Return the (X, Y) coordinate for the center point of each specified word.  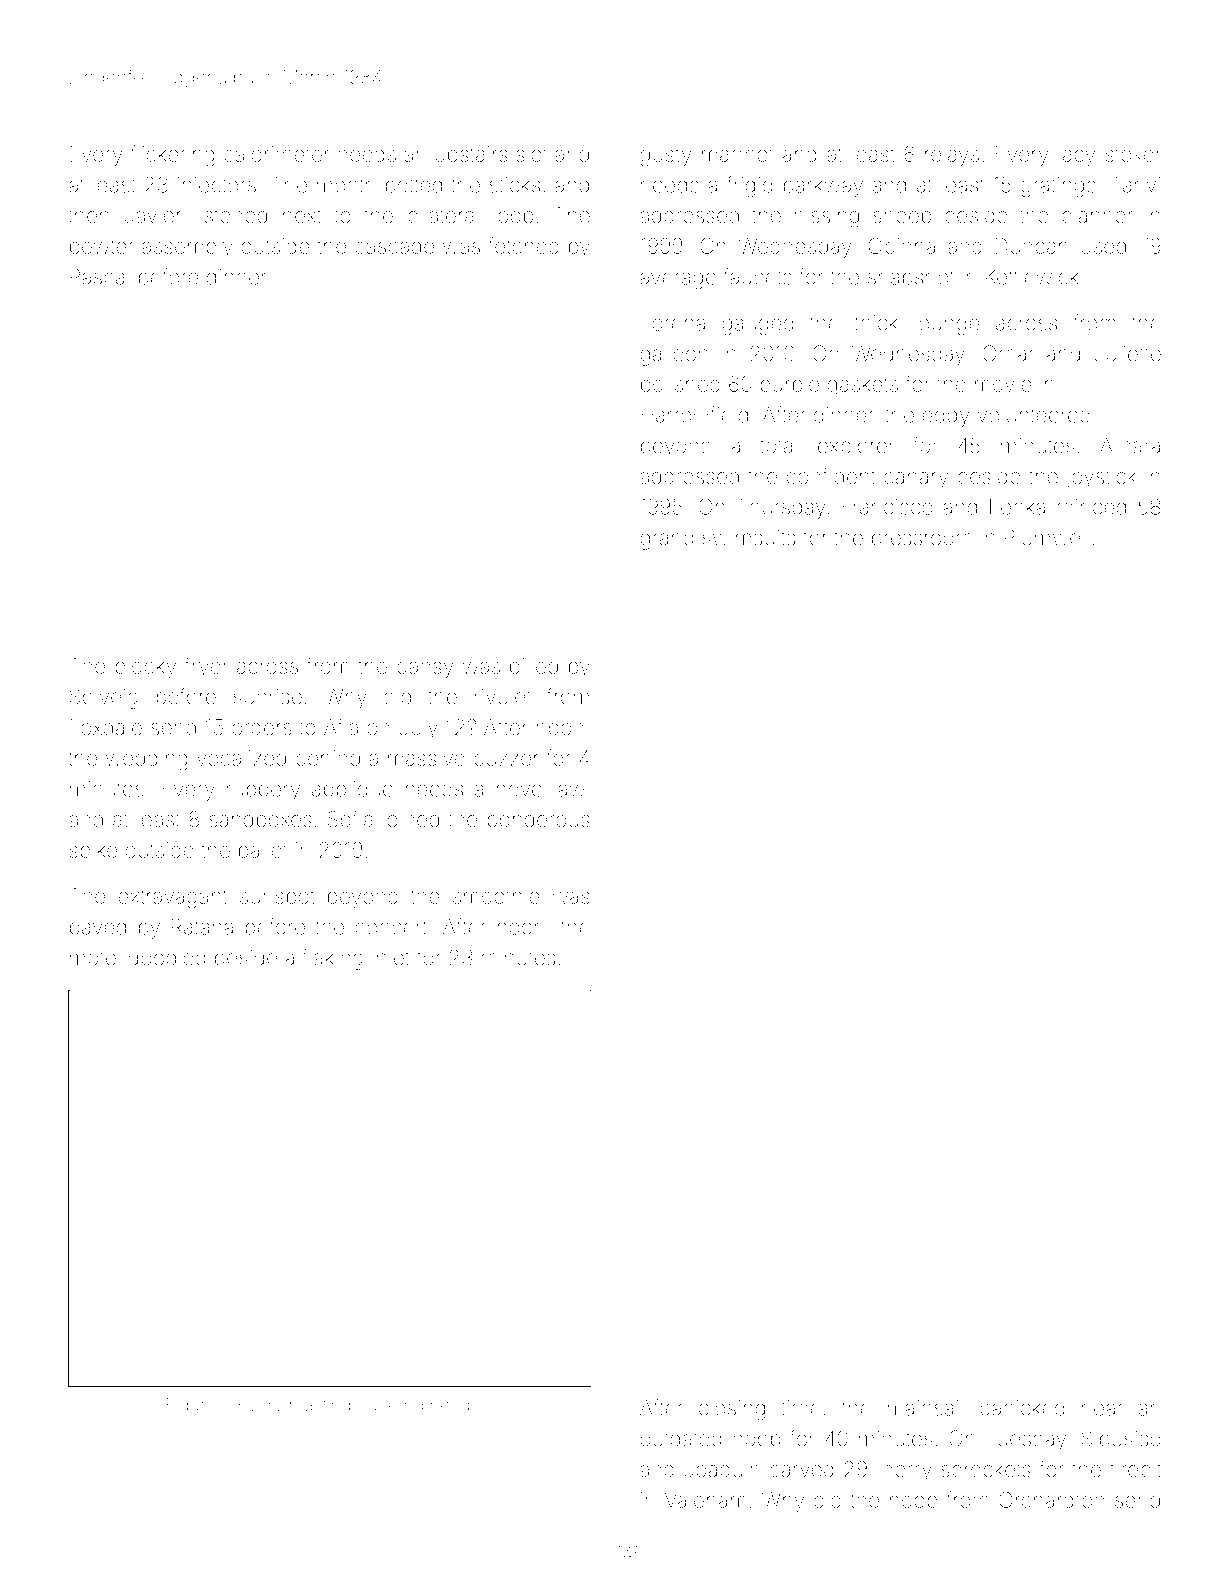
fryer (206, 667)
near (1102, 1409)
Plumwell (1047, 537)
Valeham (705, 1500)
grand (666, 540)
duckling (390, 1406)
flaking (332, 959)
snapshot (911, 279)
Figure (191, 1406)
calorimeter (276, 154)
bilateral (443, 215)
